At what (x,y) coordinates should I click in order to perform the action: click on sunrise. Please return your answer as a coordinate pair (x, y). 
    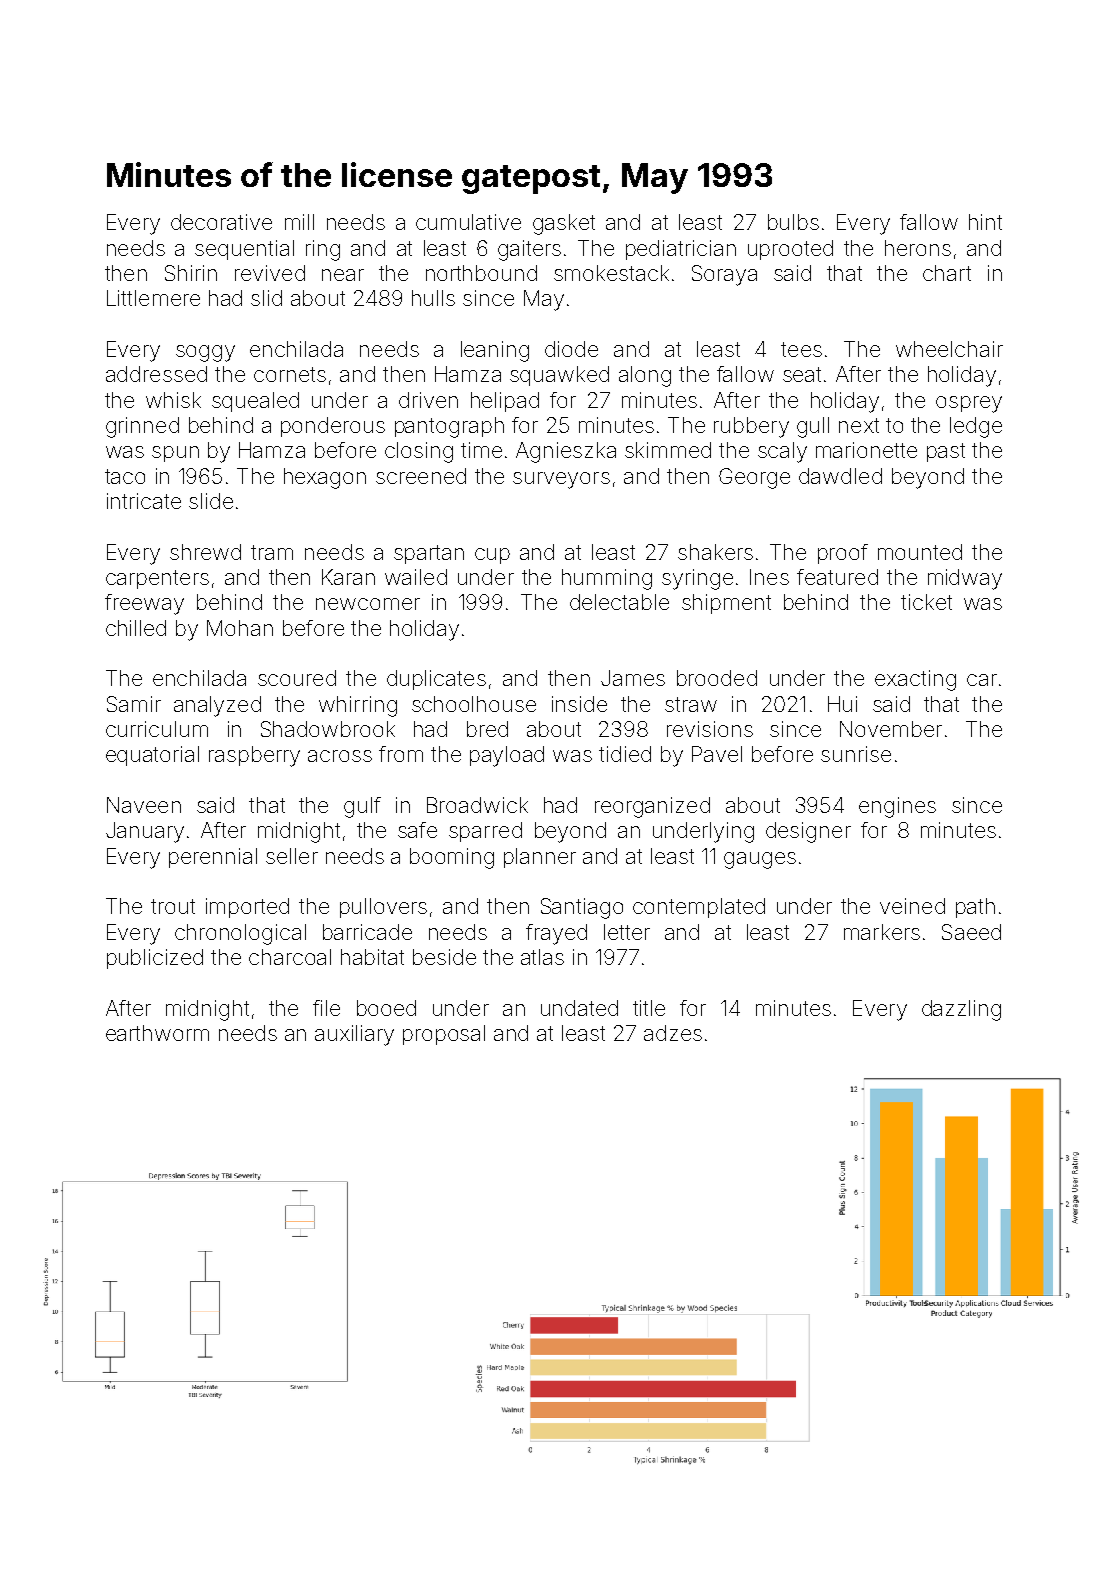
    Looking at the image, I should click on (856, 754).
